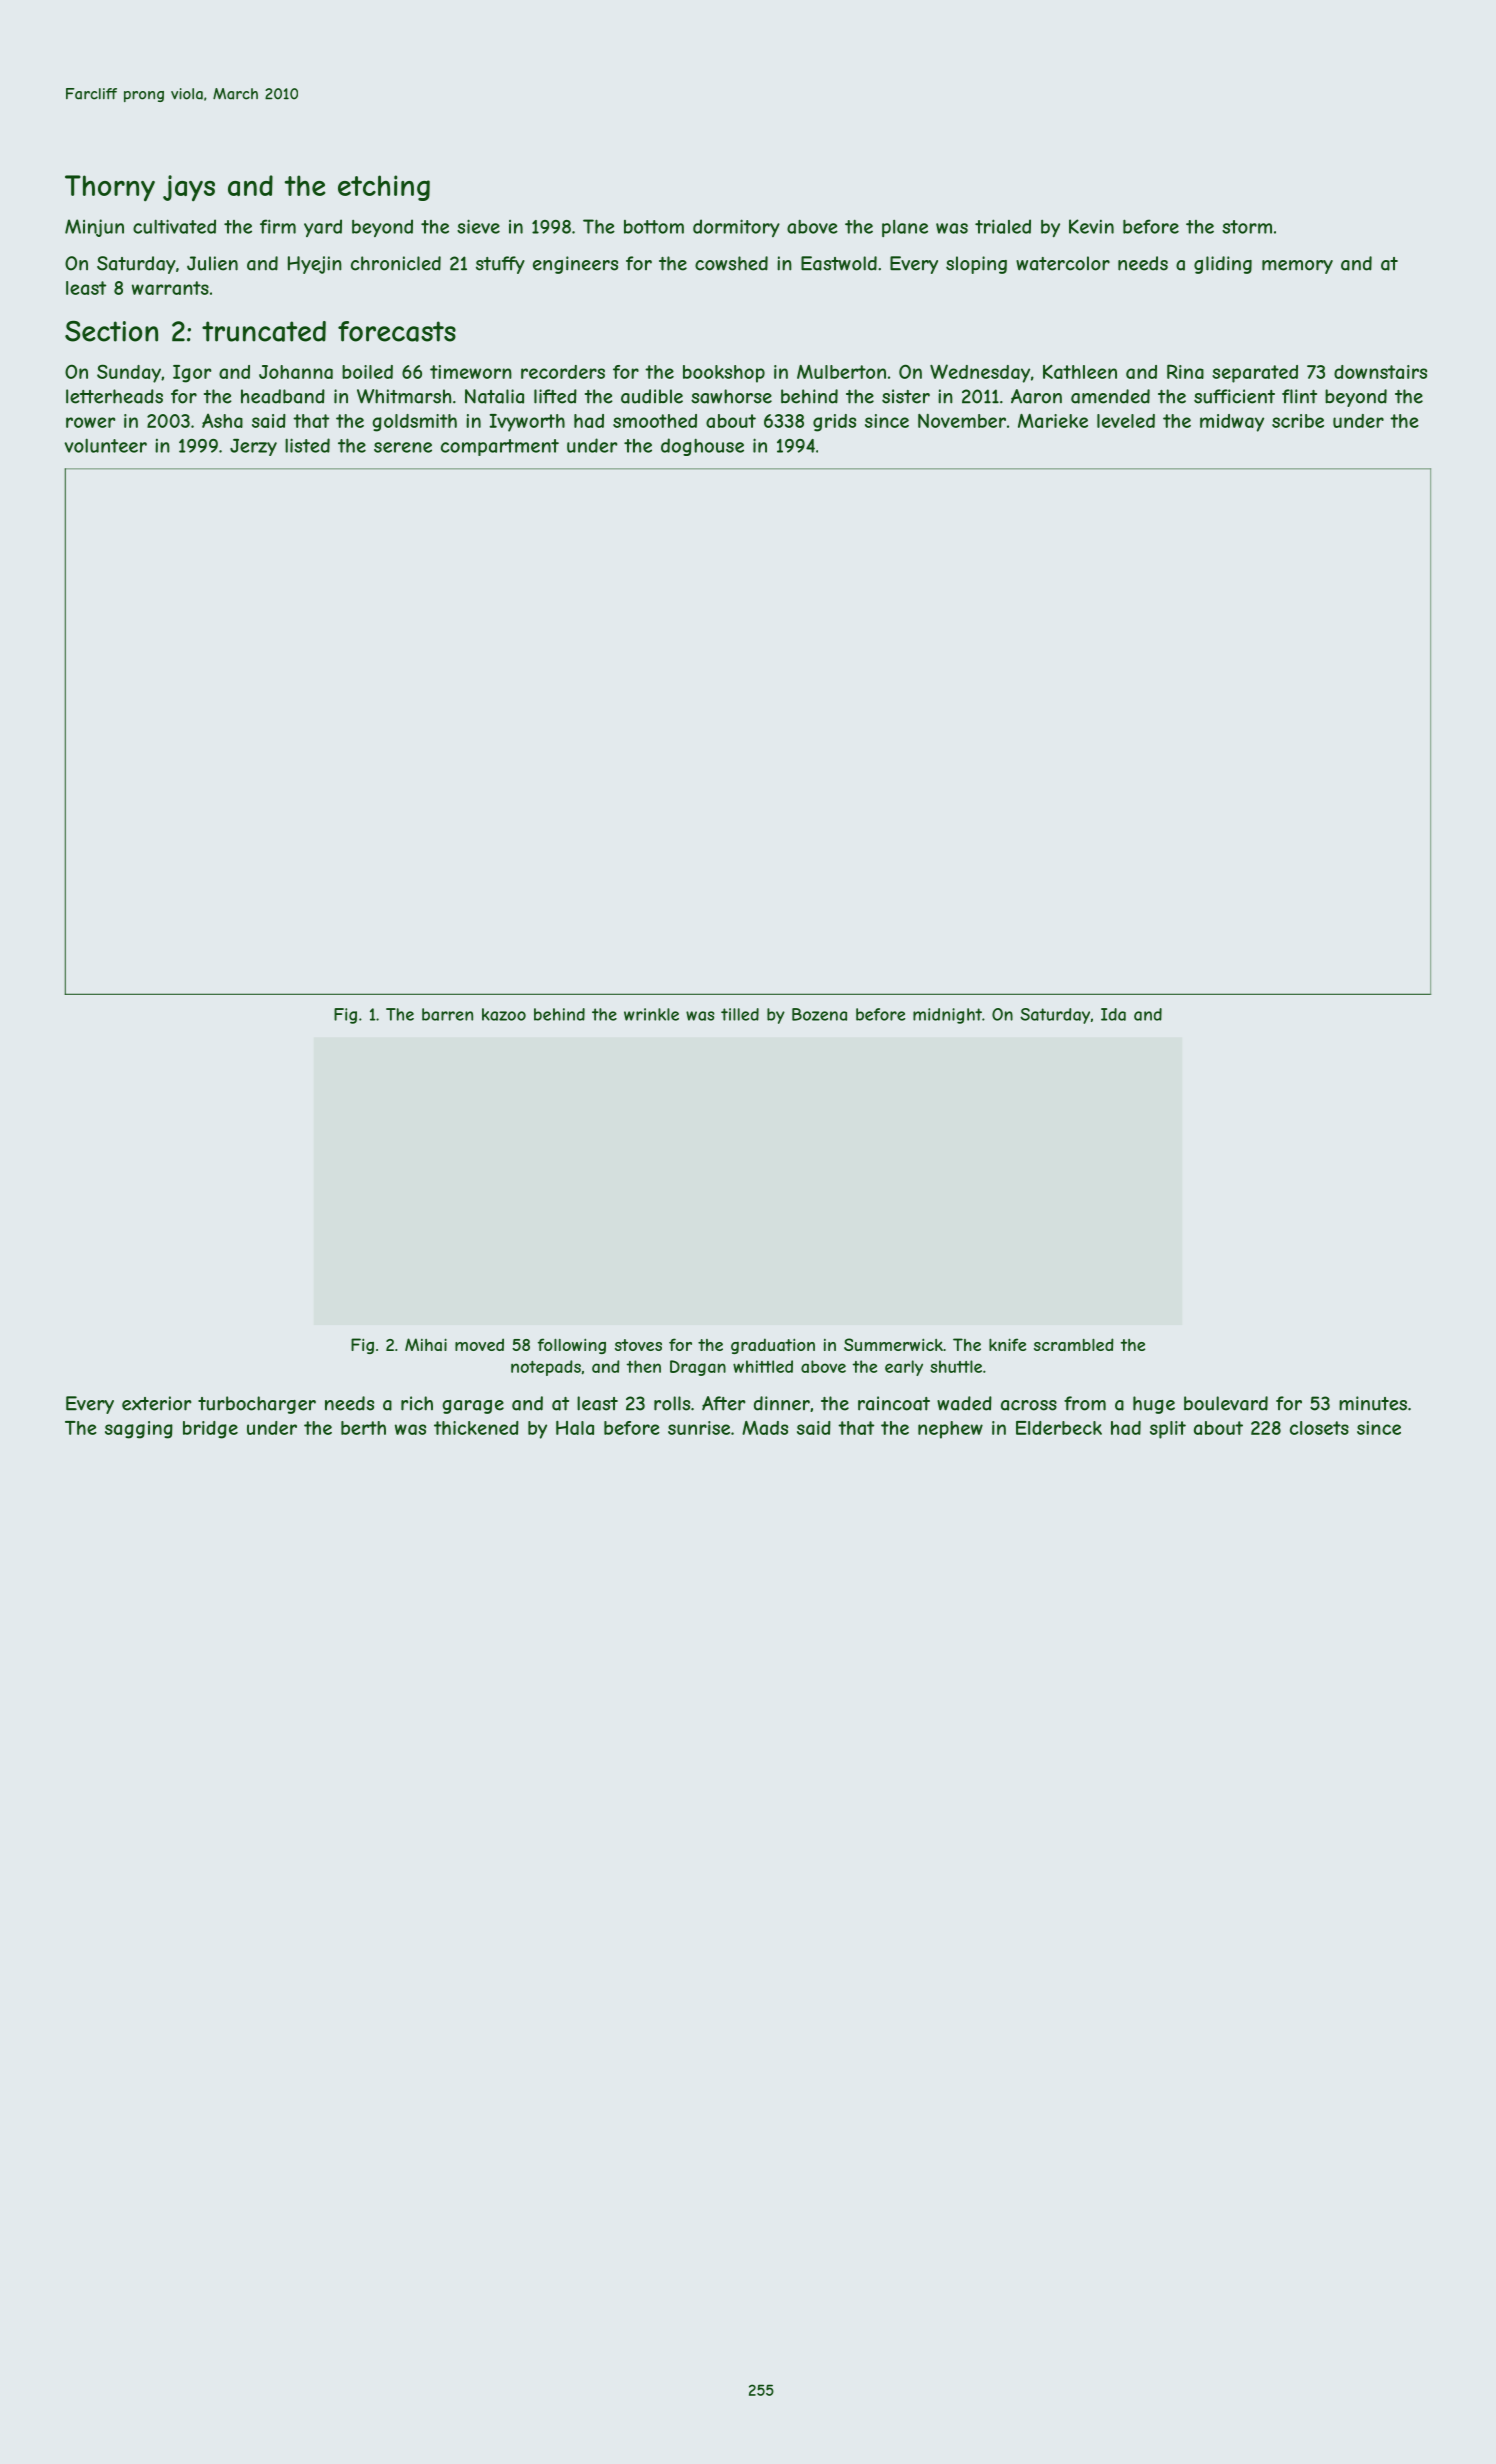 The width and height of the screenshot is (1496, 2464). What do you see at coordinates (447, 1014) in the screenshot?
I see `barren` at bounding box center [447, 1014].
